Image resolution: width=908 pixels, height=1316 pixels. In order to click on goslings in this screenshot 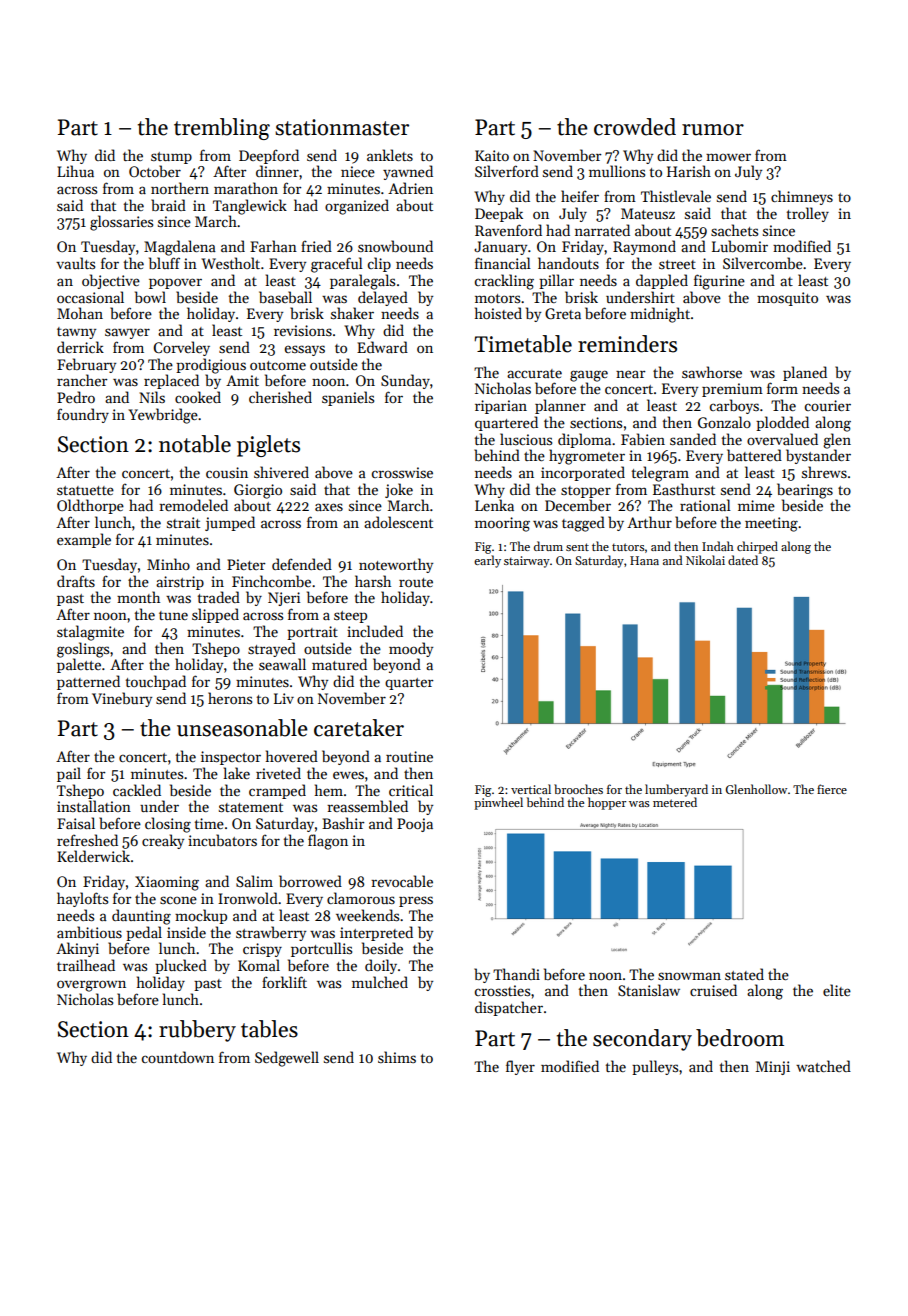, I will do `click(83, 650)`.
